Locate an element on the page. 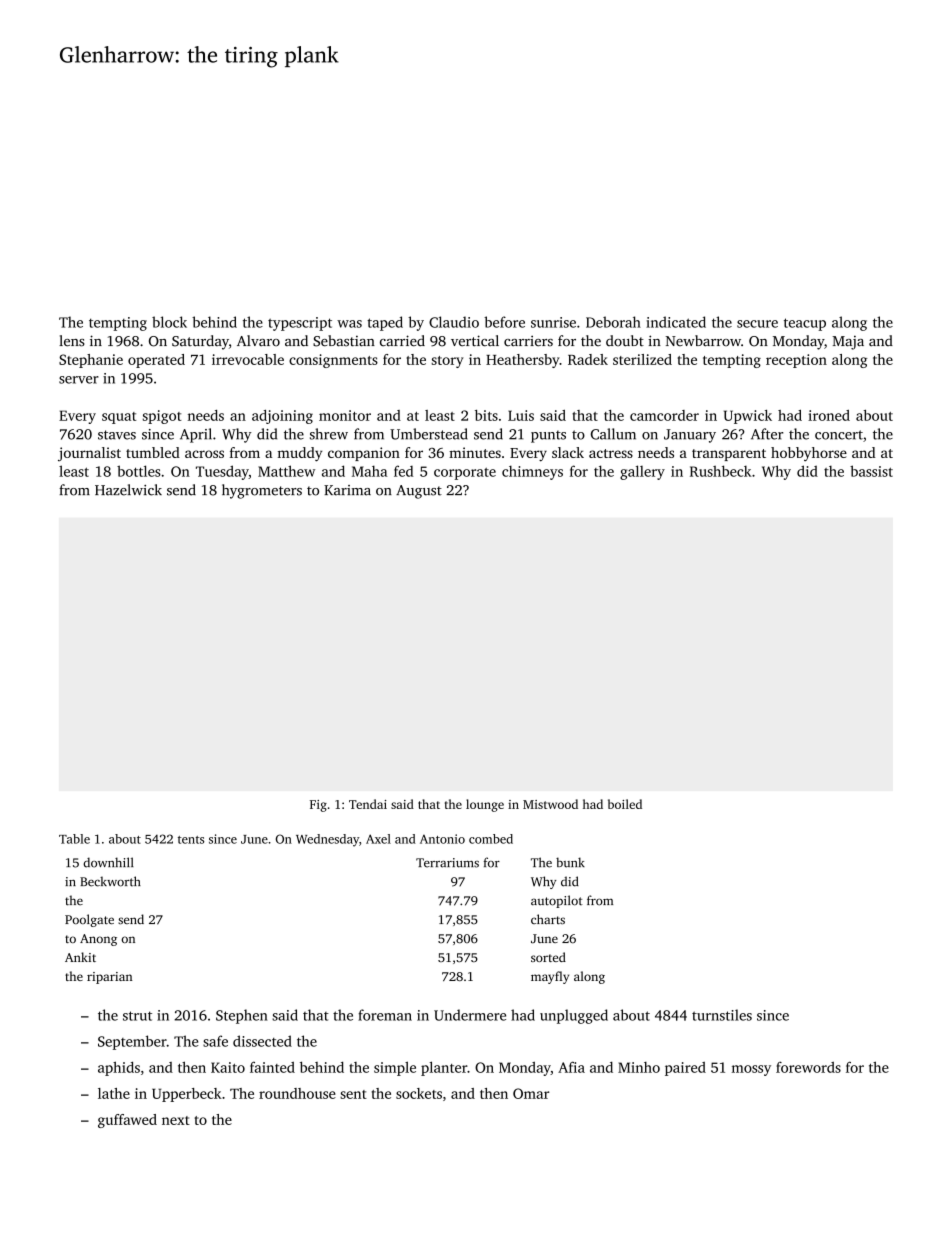  Rushbeck is located at coordinates (721, 471).
